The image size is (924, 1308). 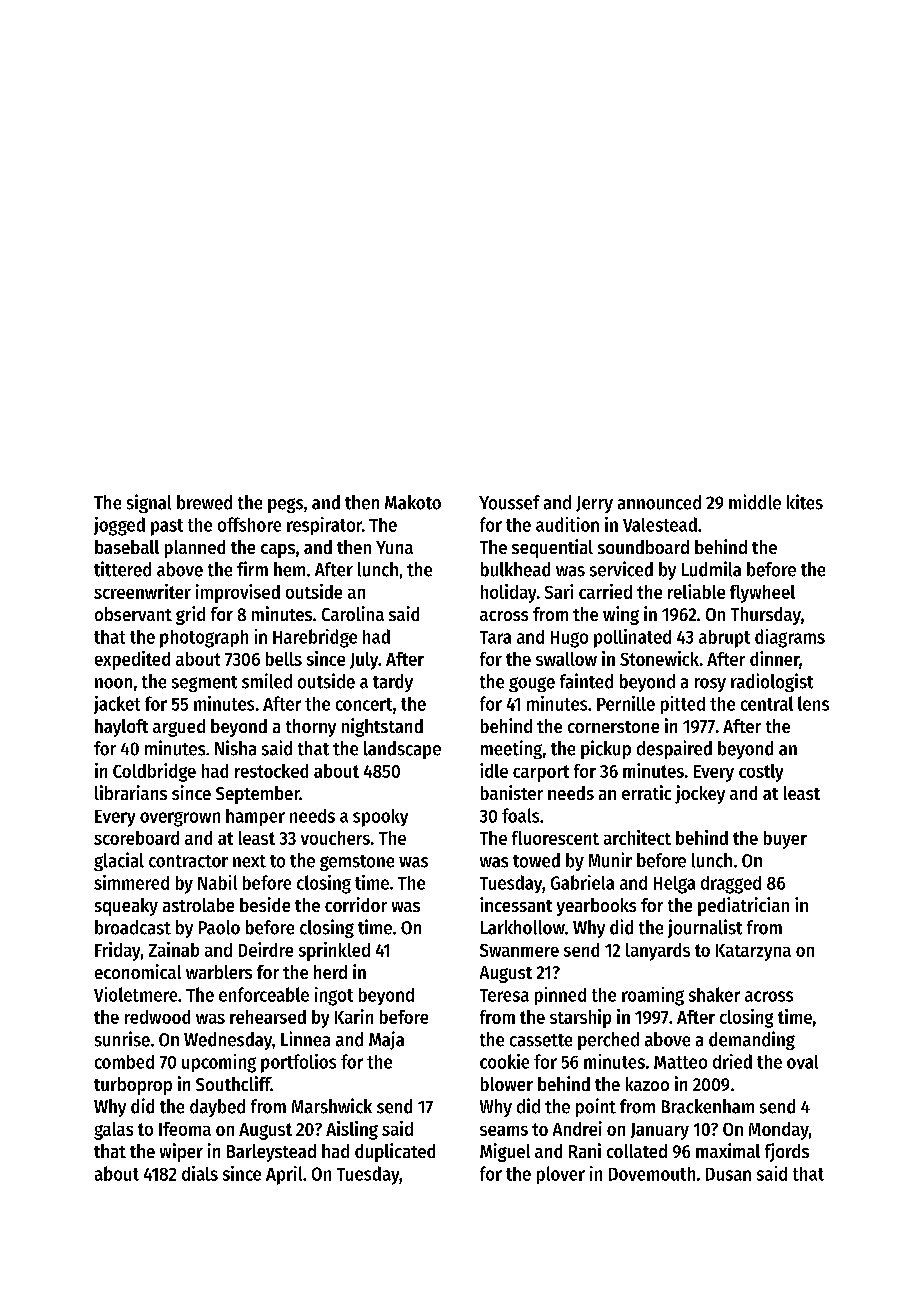 What do you see at coordinates (606, 749) in the screenshot?
I see `pickup` at bounding box center [606, 749].
